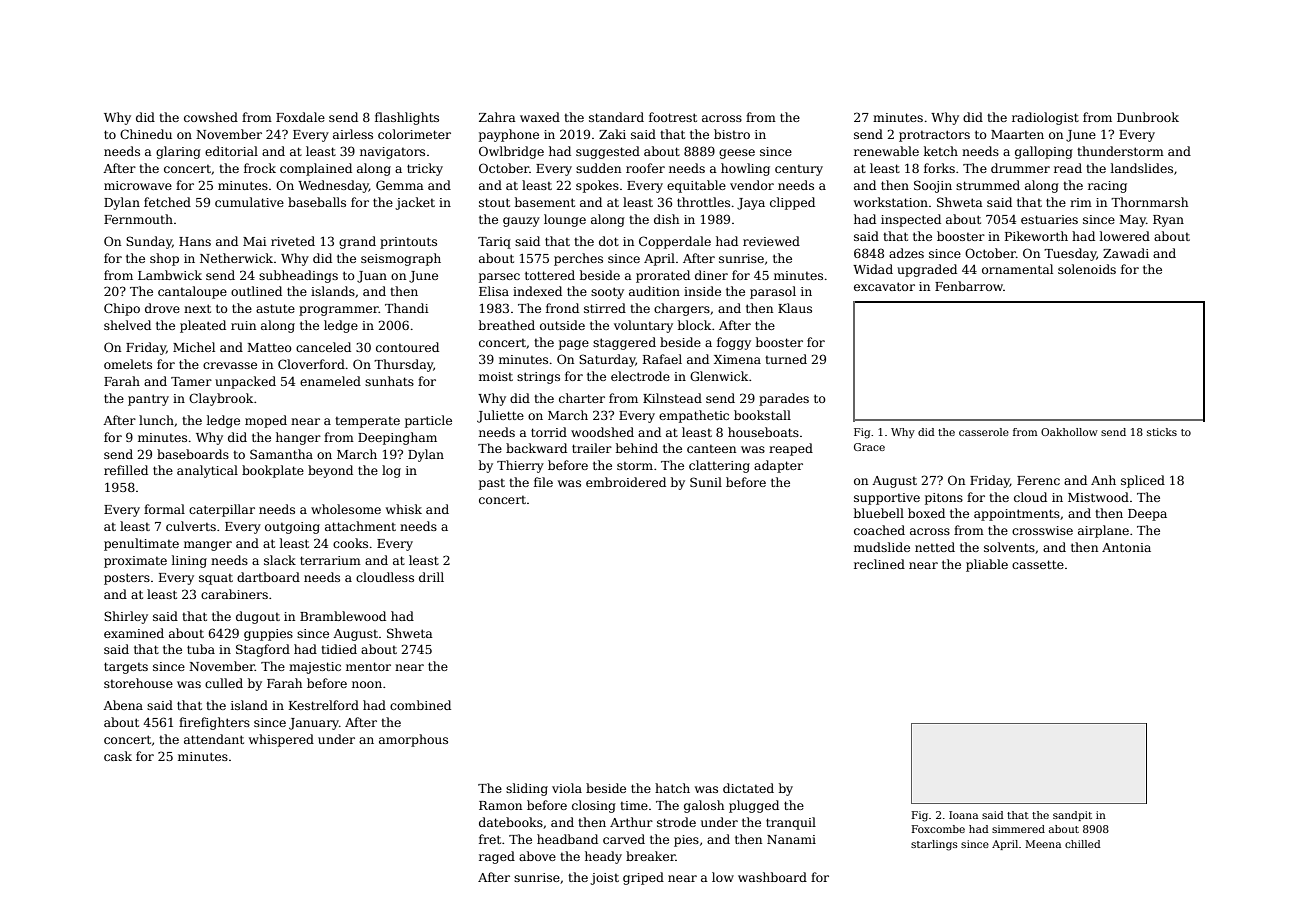 This image has height=924, width=1308. I want to click on casserole, so click(984, 432).
